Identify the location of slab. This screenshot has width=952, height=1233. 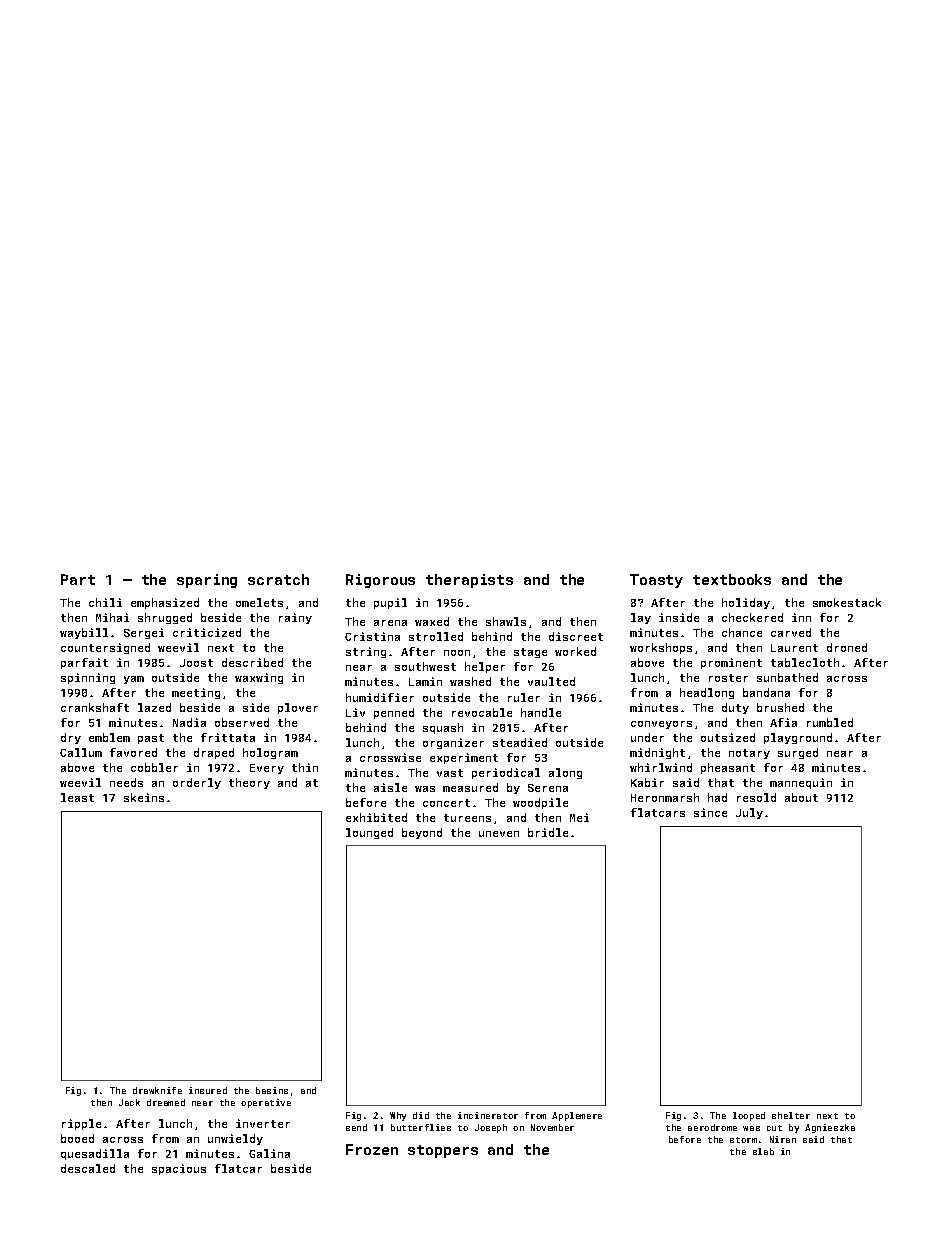
(763, 1151).
